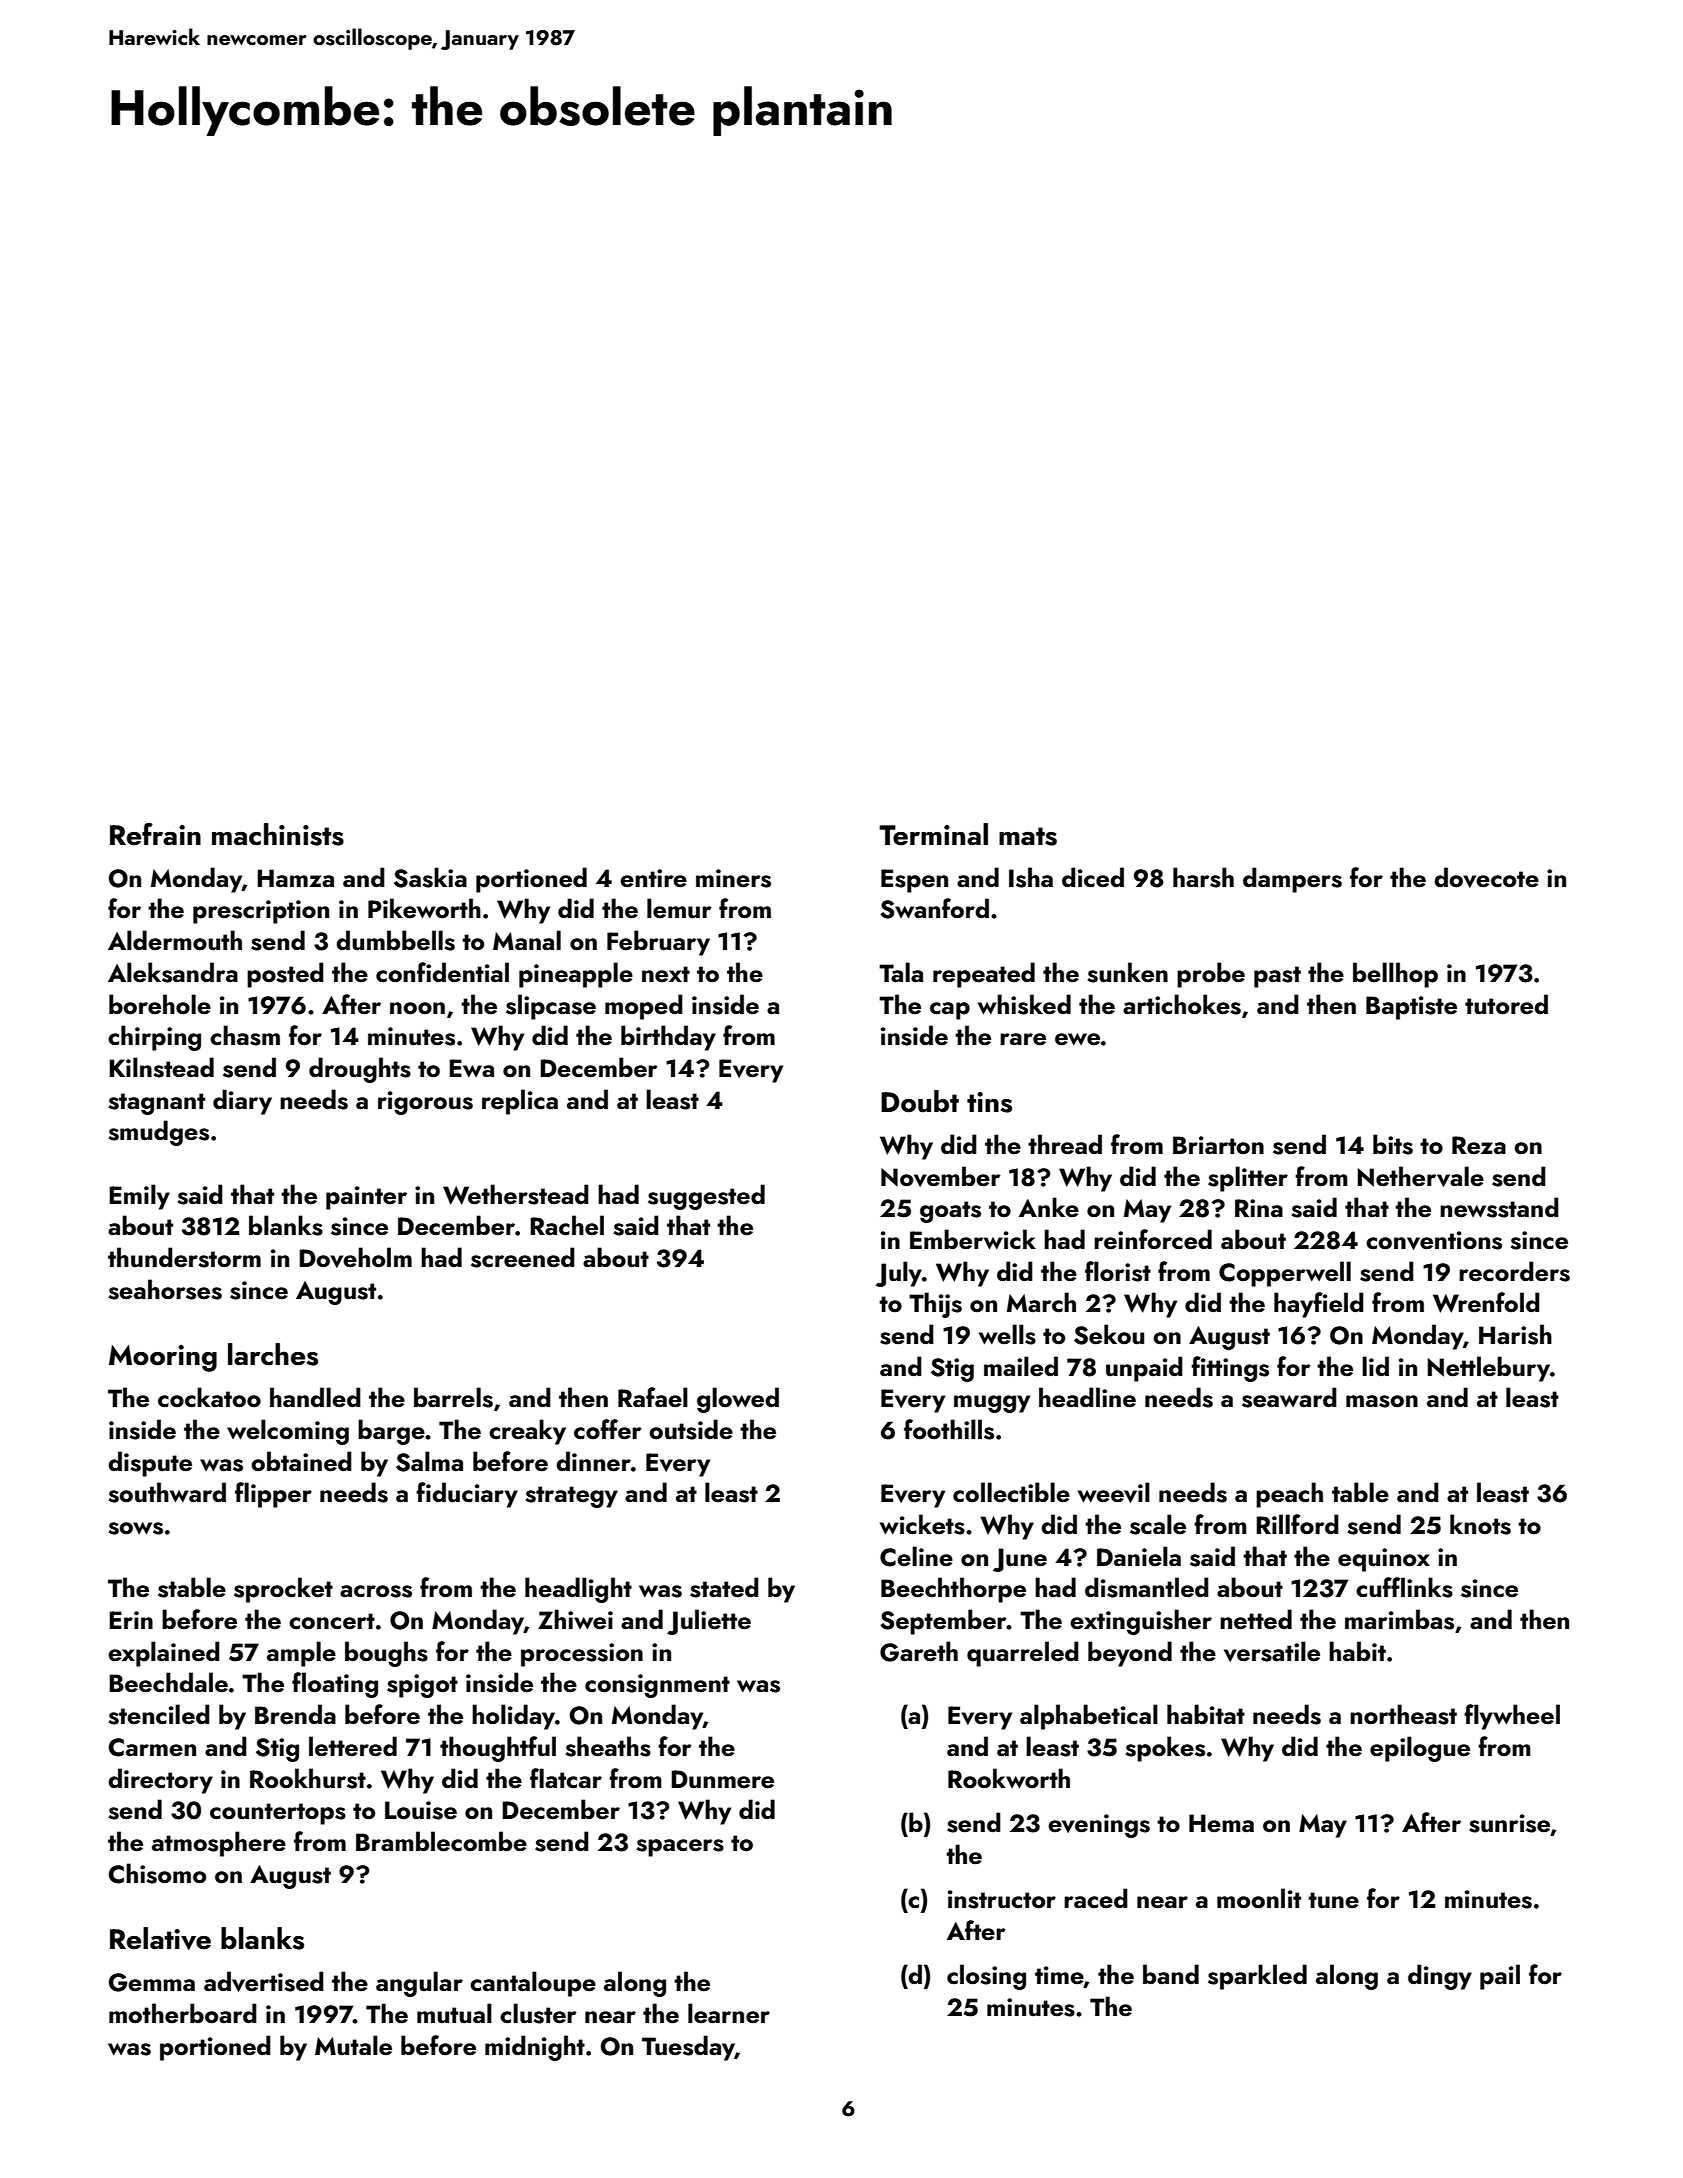 The width and height of the document is (1683, 2178). What do you see at coordinates (949, 1429) in the document?
I see `foothills` at bounding box center [949, 1429].
